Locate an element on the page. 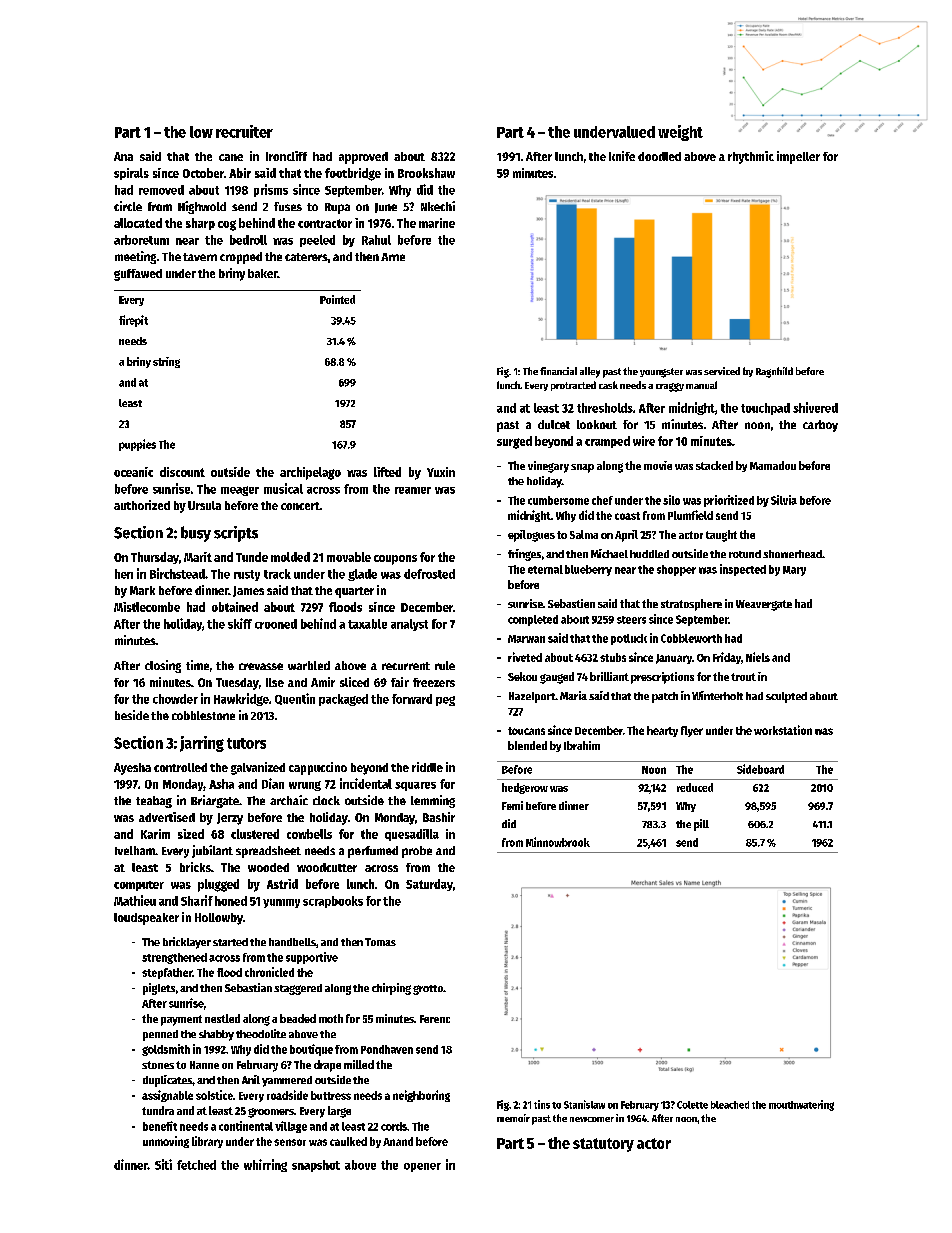 The image size is (952, 1233). tavern is located at coordinates (200, 257).
